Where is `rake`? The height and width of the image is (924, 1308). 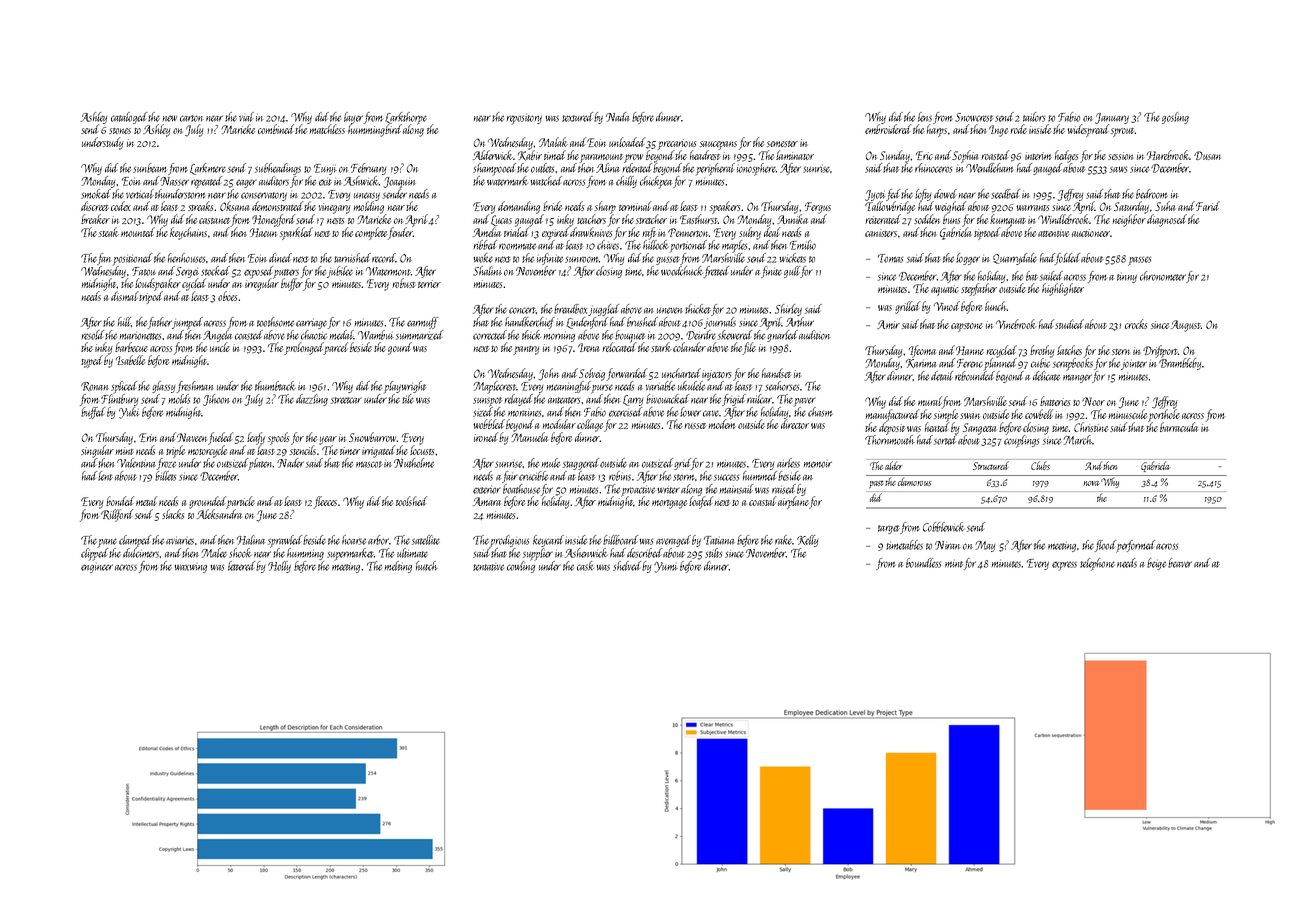
rake is located at coordinates (783, 540).
